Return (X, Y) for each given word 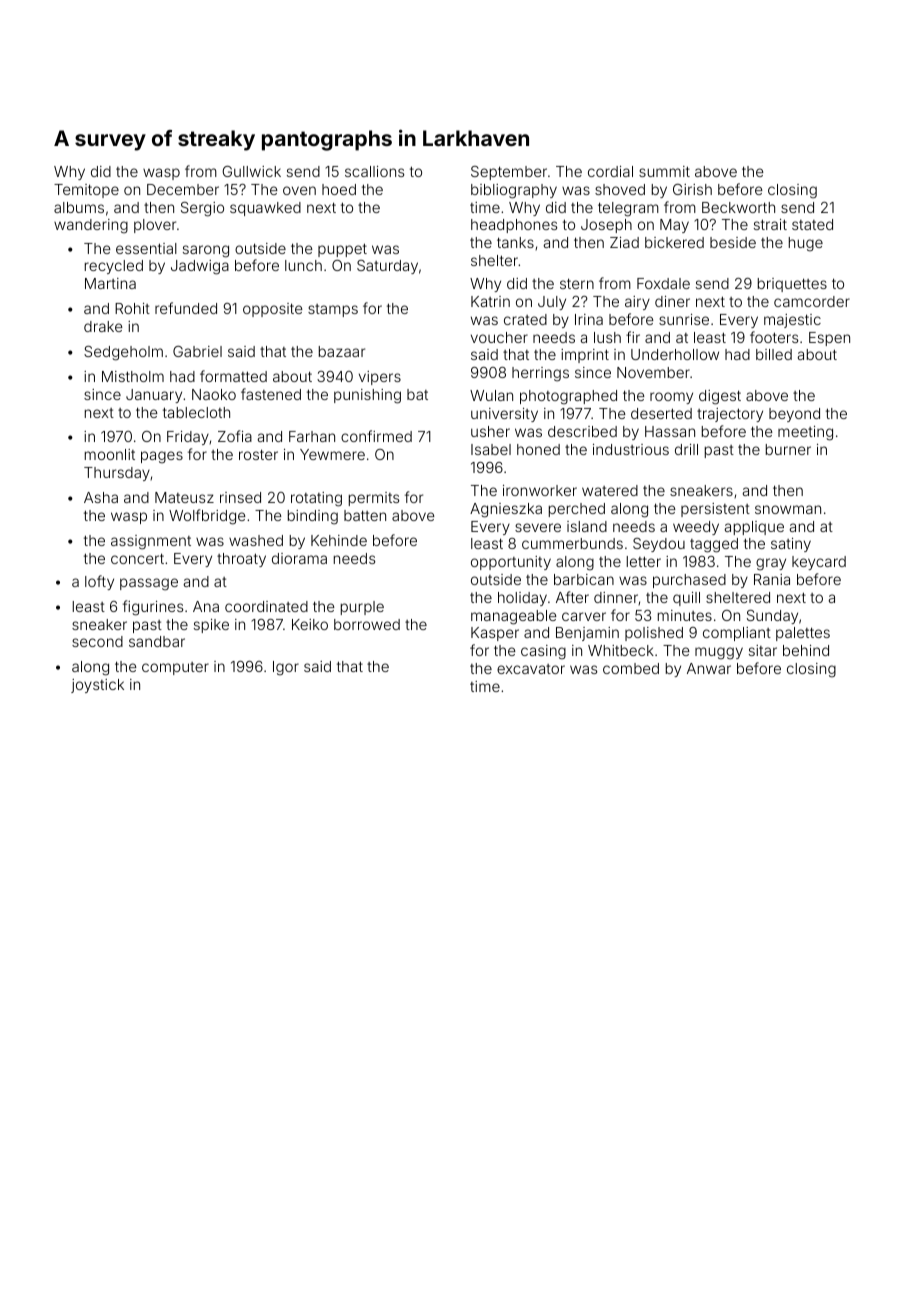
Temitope (86, 191)
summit (664, 171)
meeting (805, 433)
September (509, 173)
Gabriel (197, 351)
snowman (788, 509)
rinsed (240, 497)
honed (538, 449)
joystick (97, 686)
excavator (531, 669)
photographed (568, 397)
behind (806, 650)
